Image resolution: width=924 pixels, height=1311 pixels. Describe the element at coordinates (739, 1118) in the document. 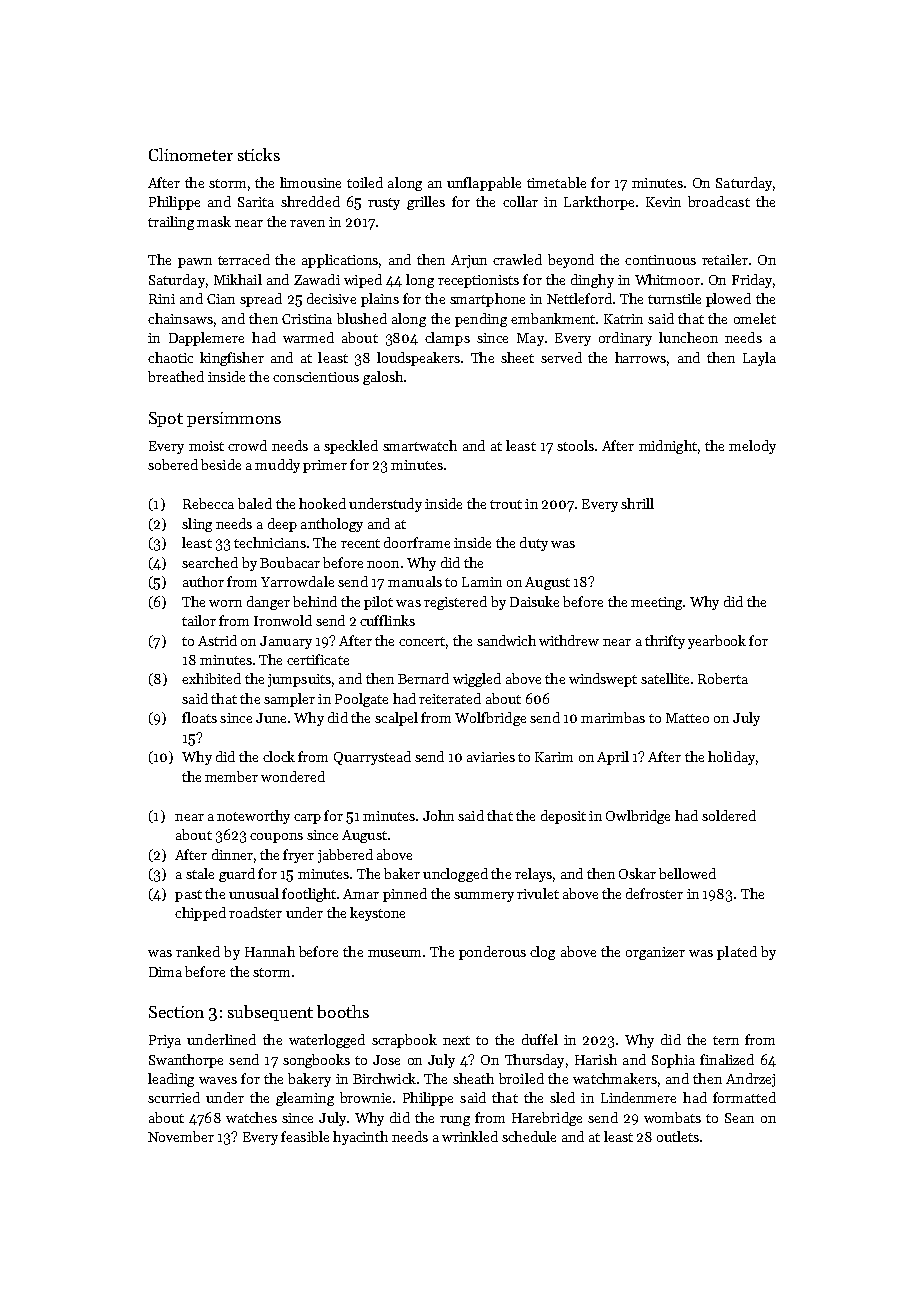

I see `Sean` at that location.
